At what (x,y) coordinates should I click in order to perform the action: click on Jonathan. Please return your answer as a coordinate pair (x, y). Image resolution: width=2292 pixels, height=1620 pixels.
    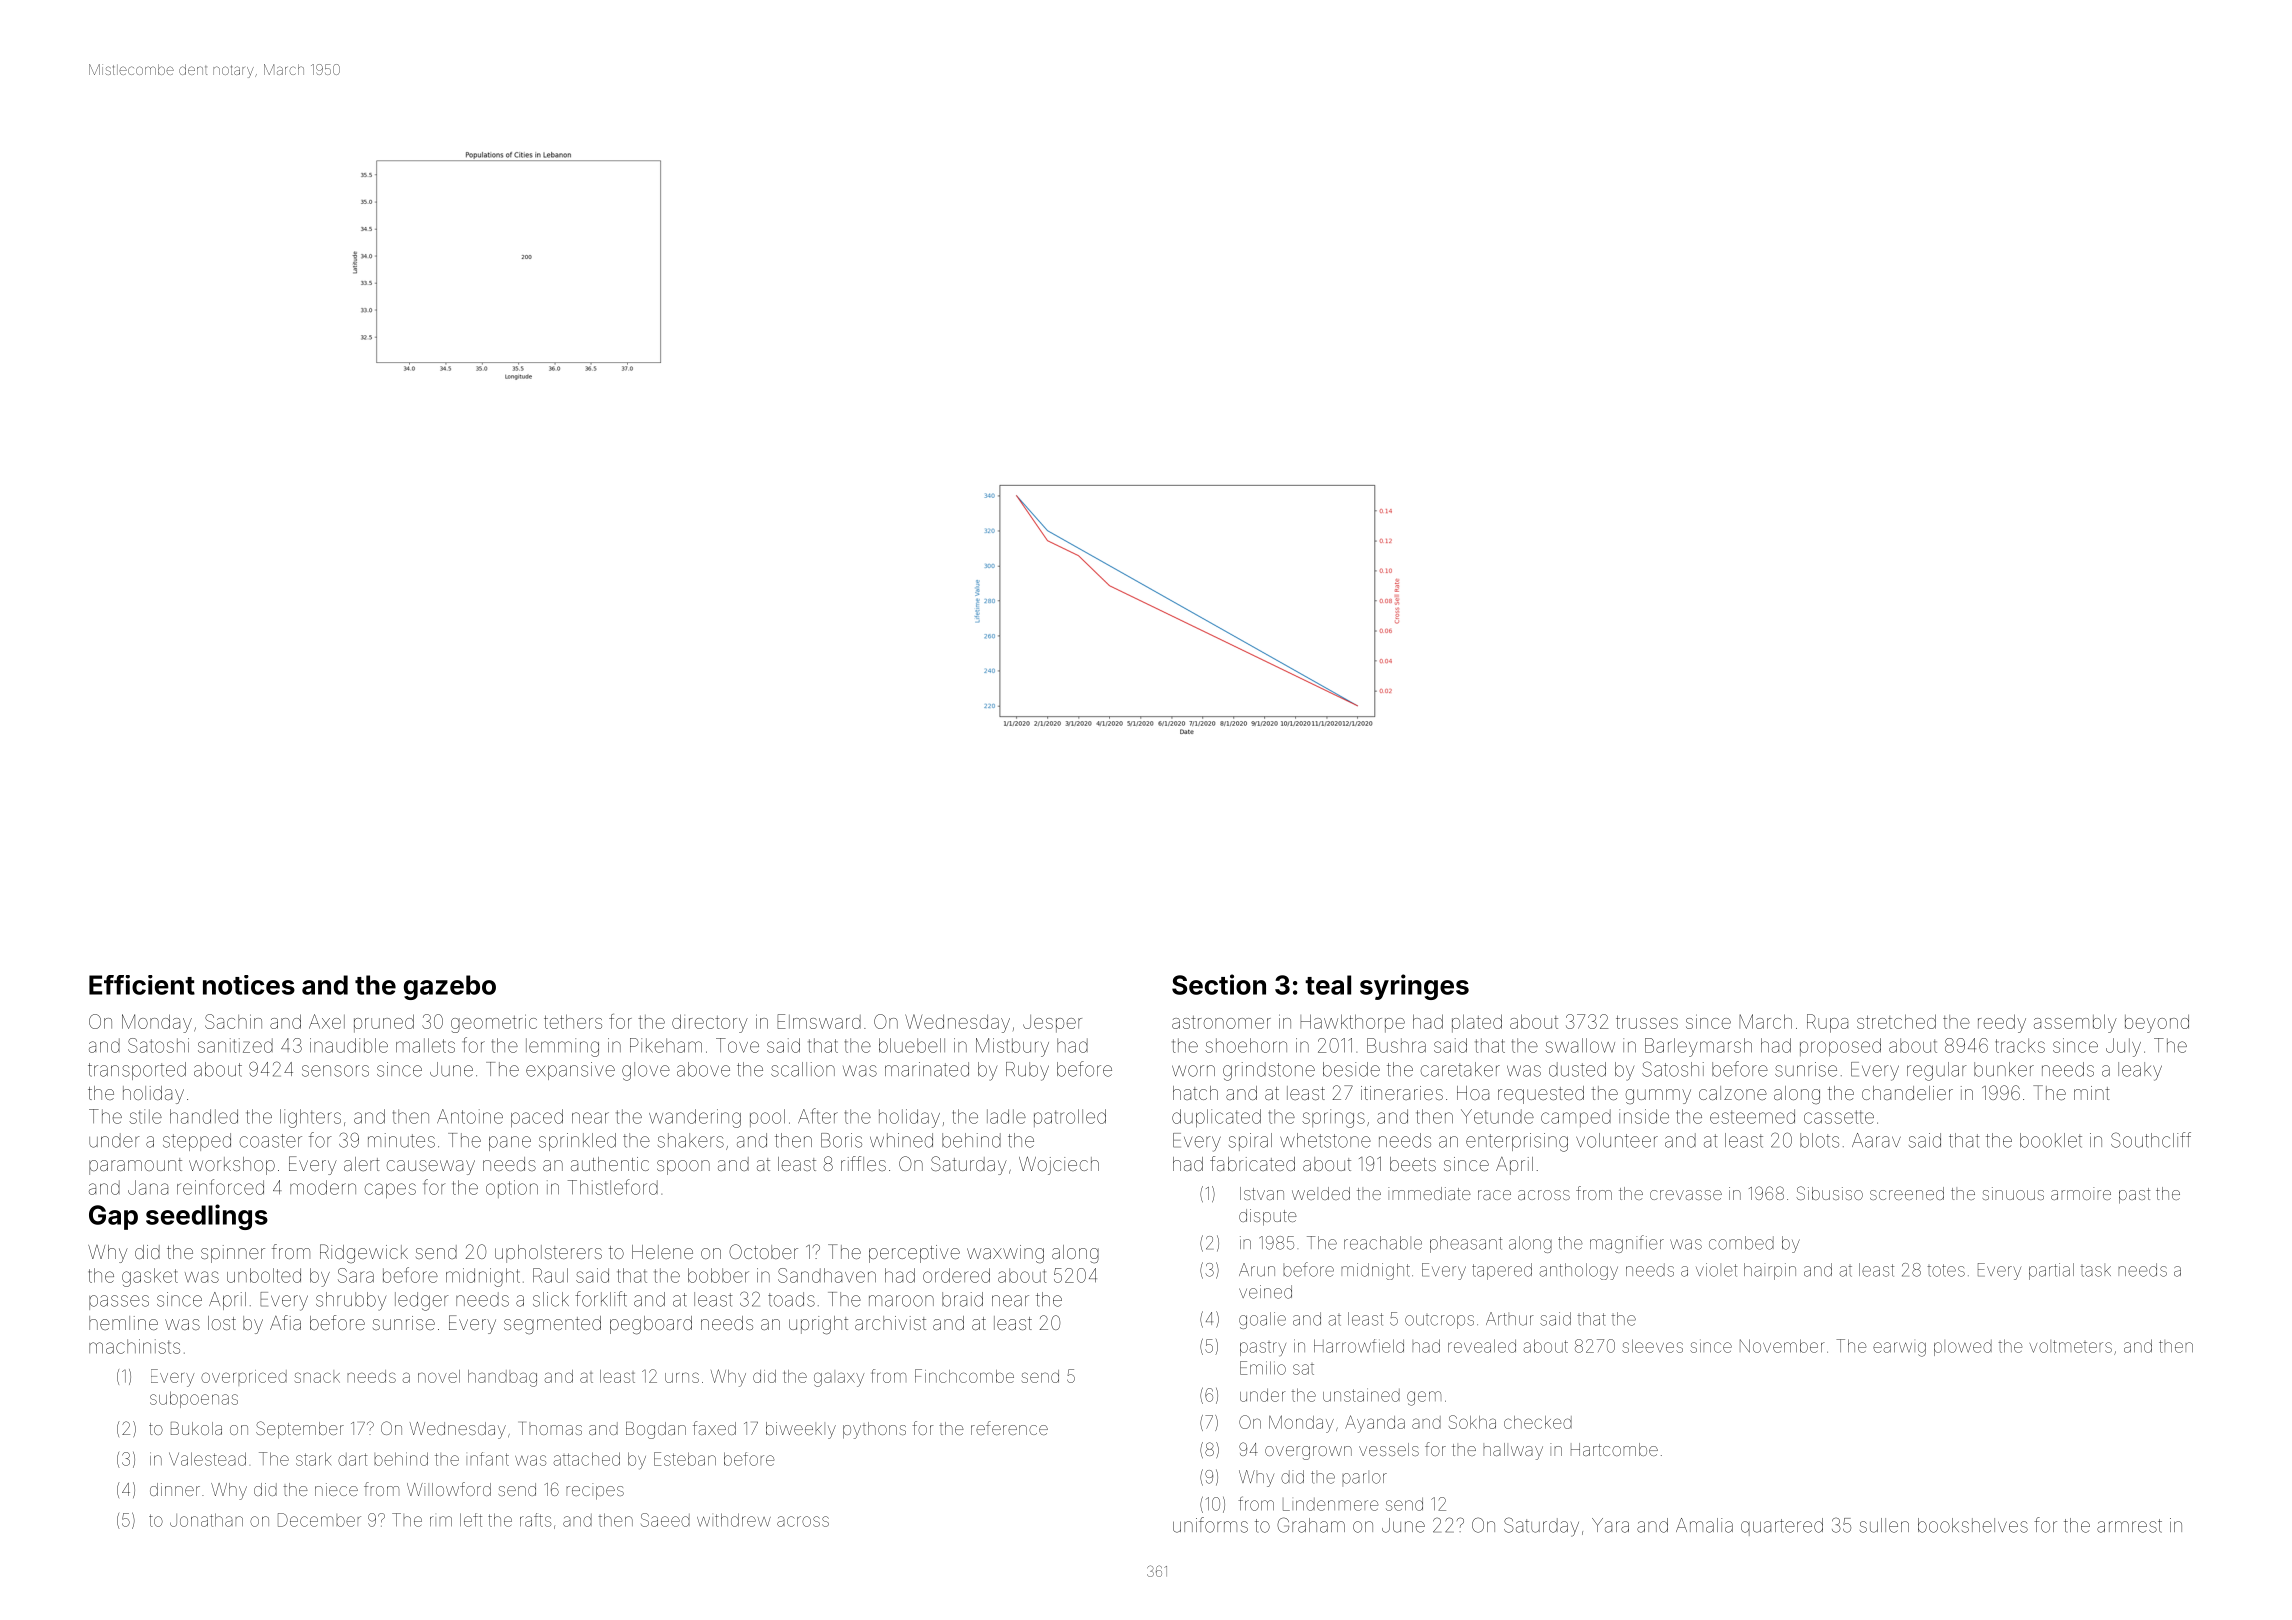
    Looking at the image, I should click on (206, 1520).
